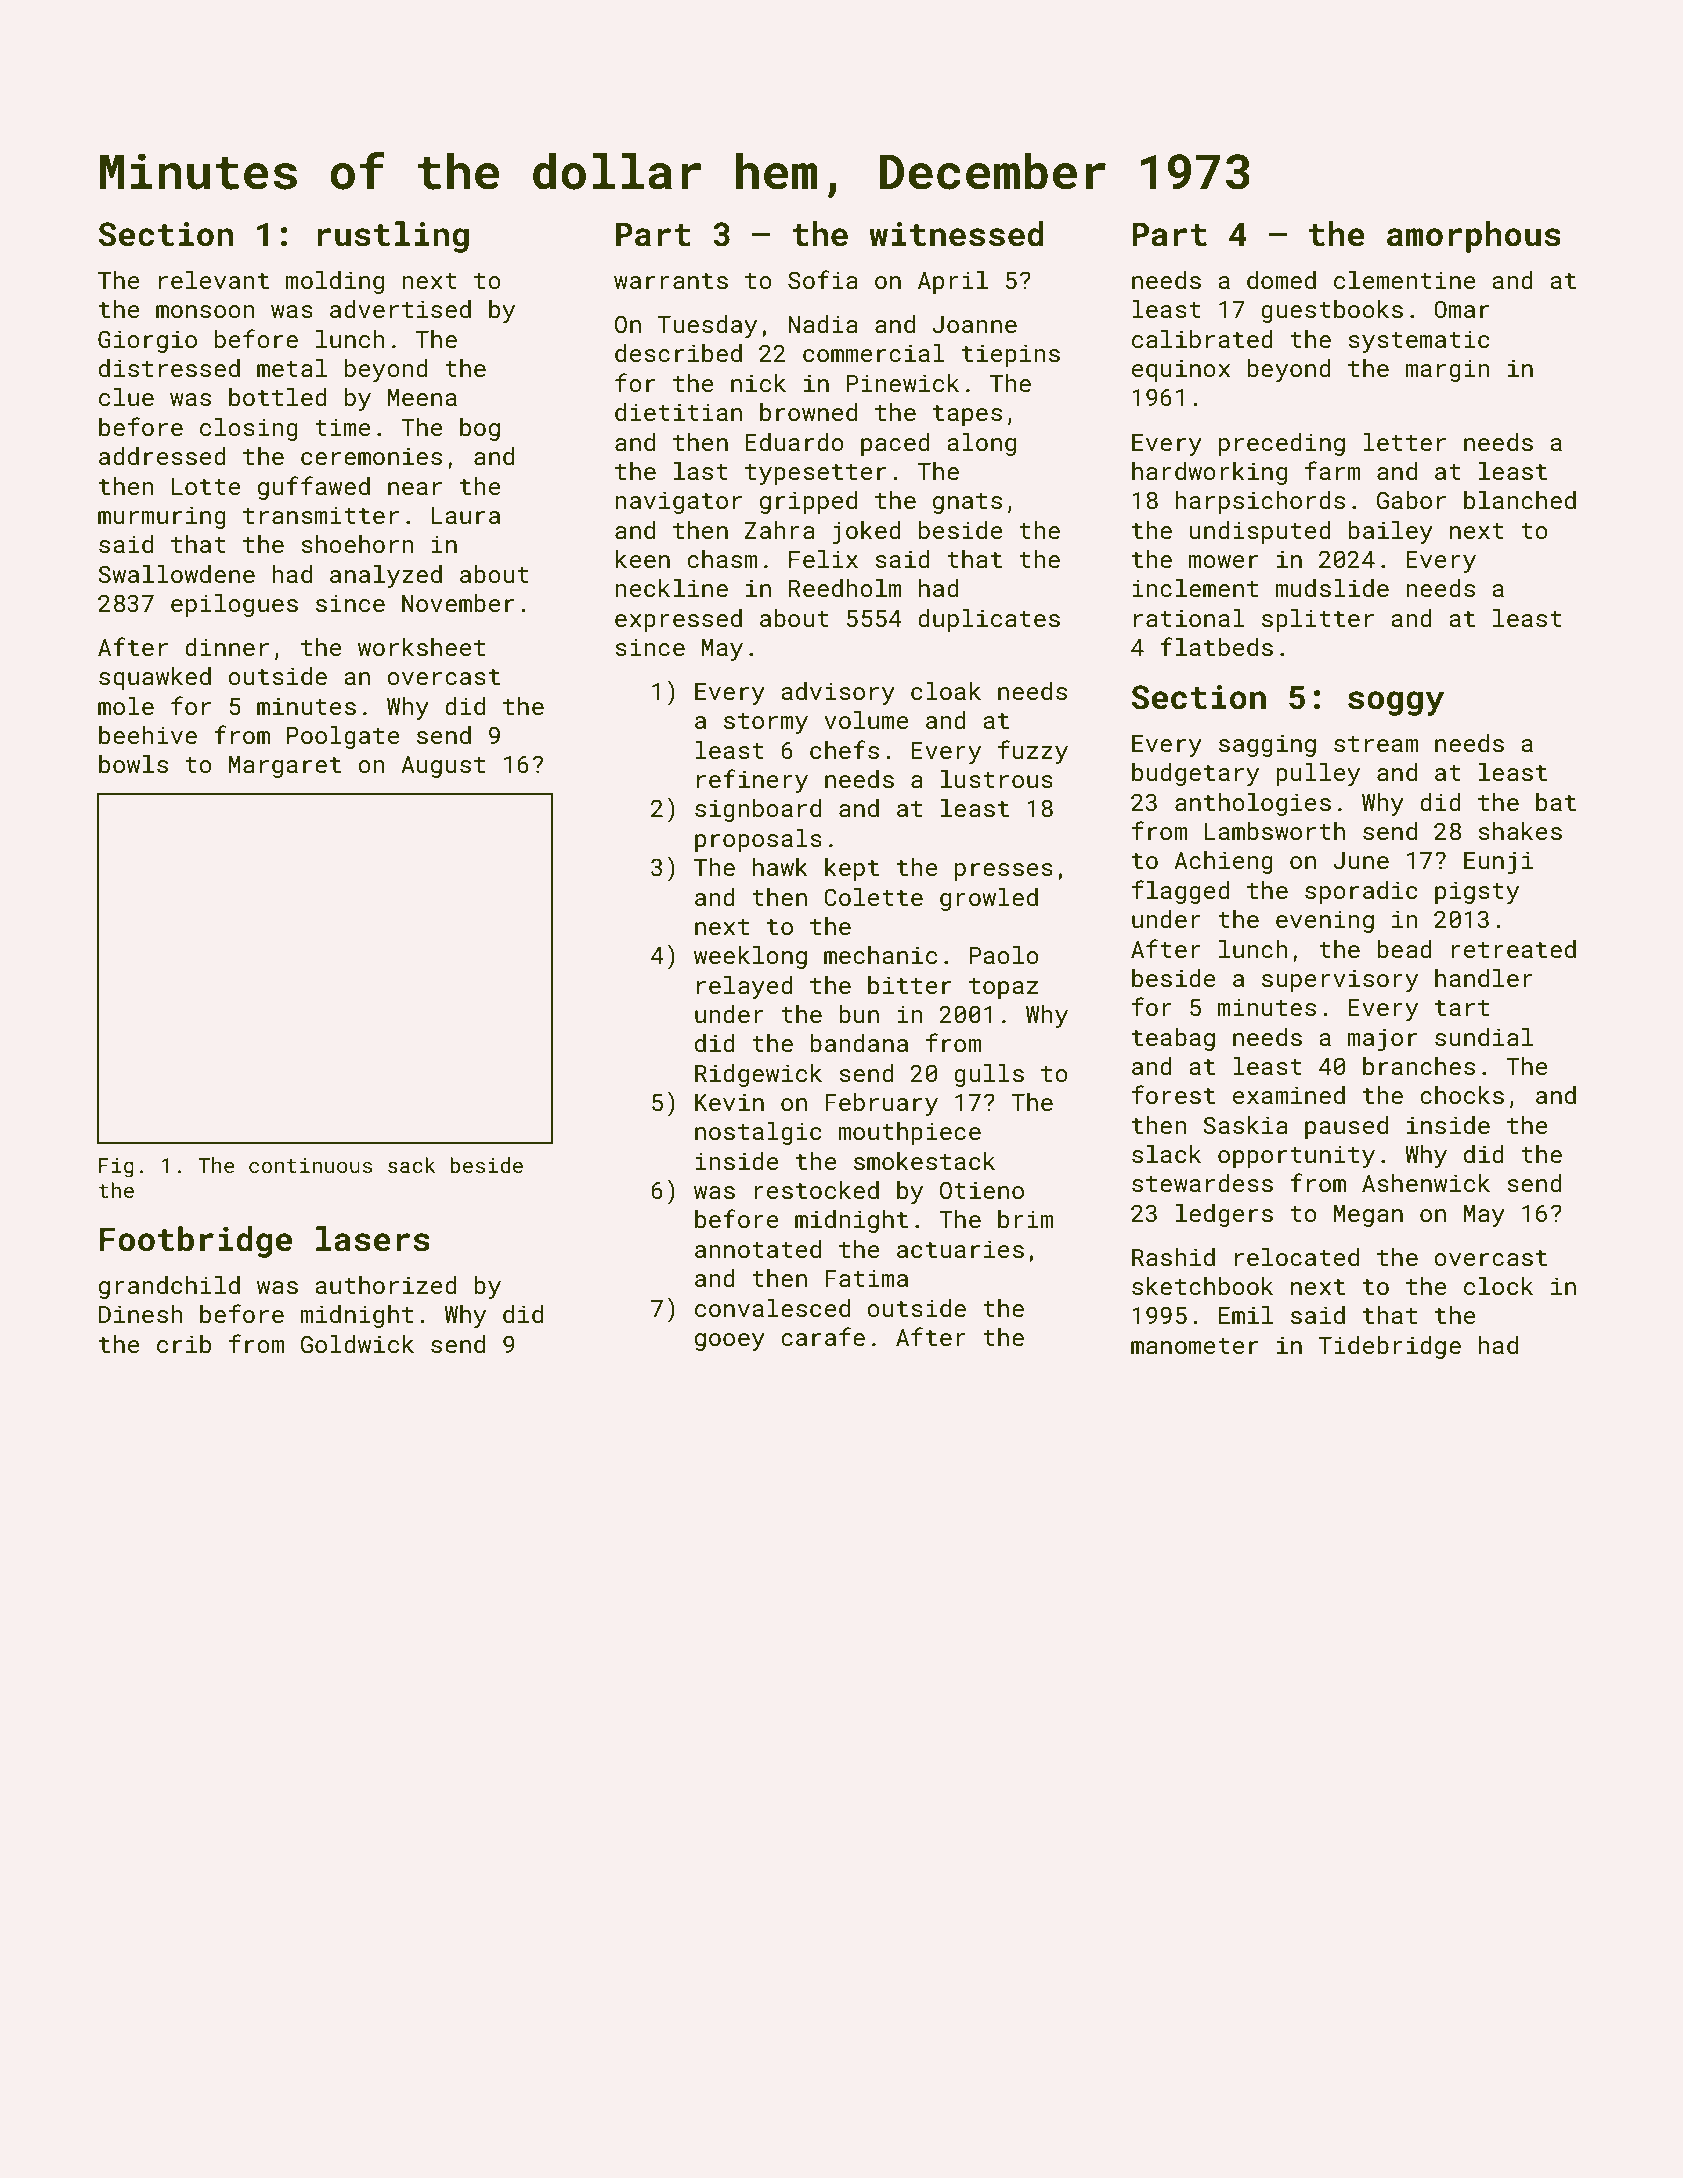 This screenshot has width=1683, height=2178. What do you see at coordinates (766, 723) in the screenshot?
I see `stormy` at bounding box center [766, 723].
